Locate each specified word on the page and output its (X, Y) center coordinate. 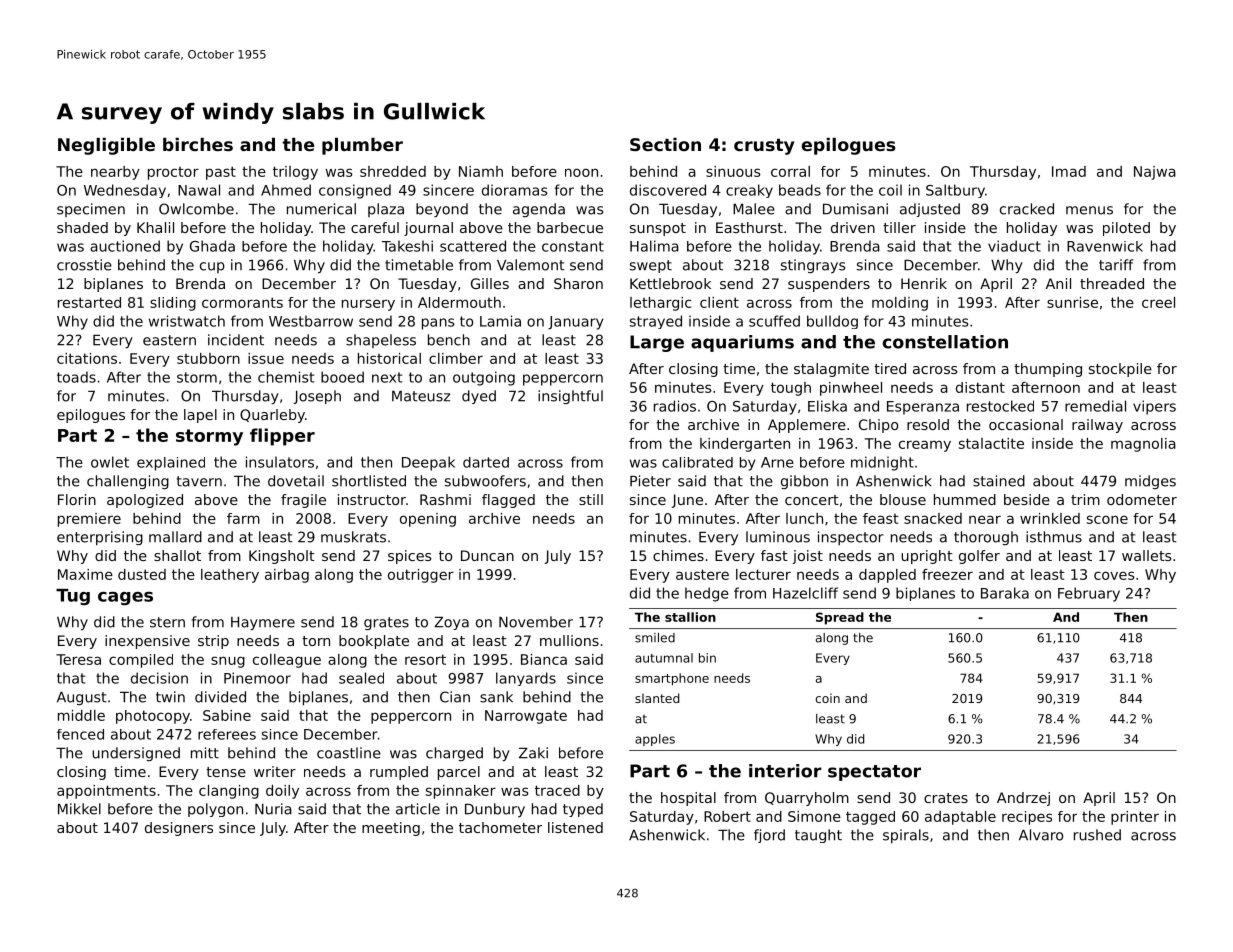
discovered (668, 190)
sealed (361, 678)
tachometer (500, 827)
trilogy (295, 173)
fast (774, 555)
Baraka (1005, 593)
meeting (391, 829)
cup (212, 267)
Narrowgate (526, 717)
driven (853, 227)
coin (827, 698)
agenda (539, 210)
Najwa (1155, 173)
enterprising (100, 538)
